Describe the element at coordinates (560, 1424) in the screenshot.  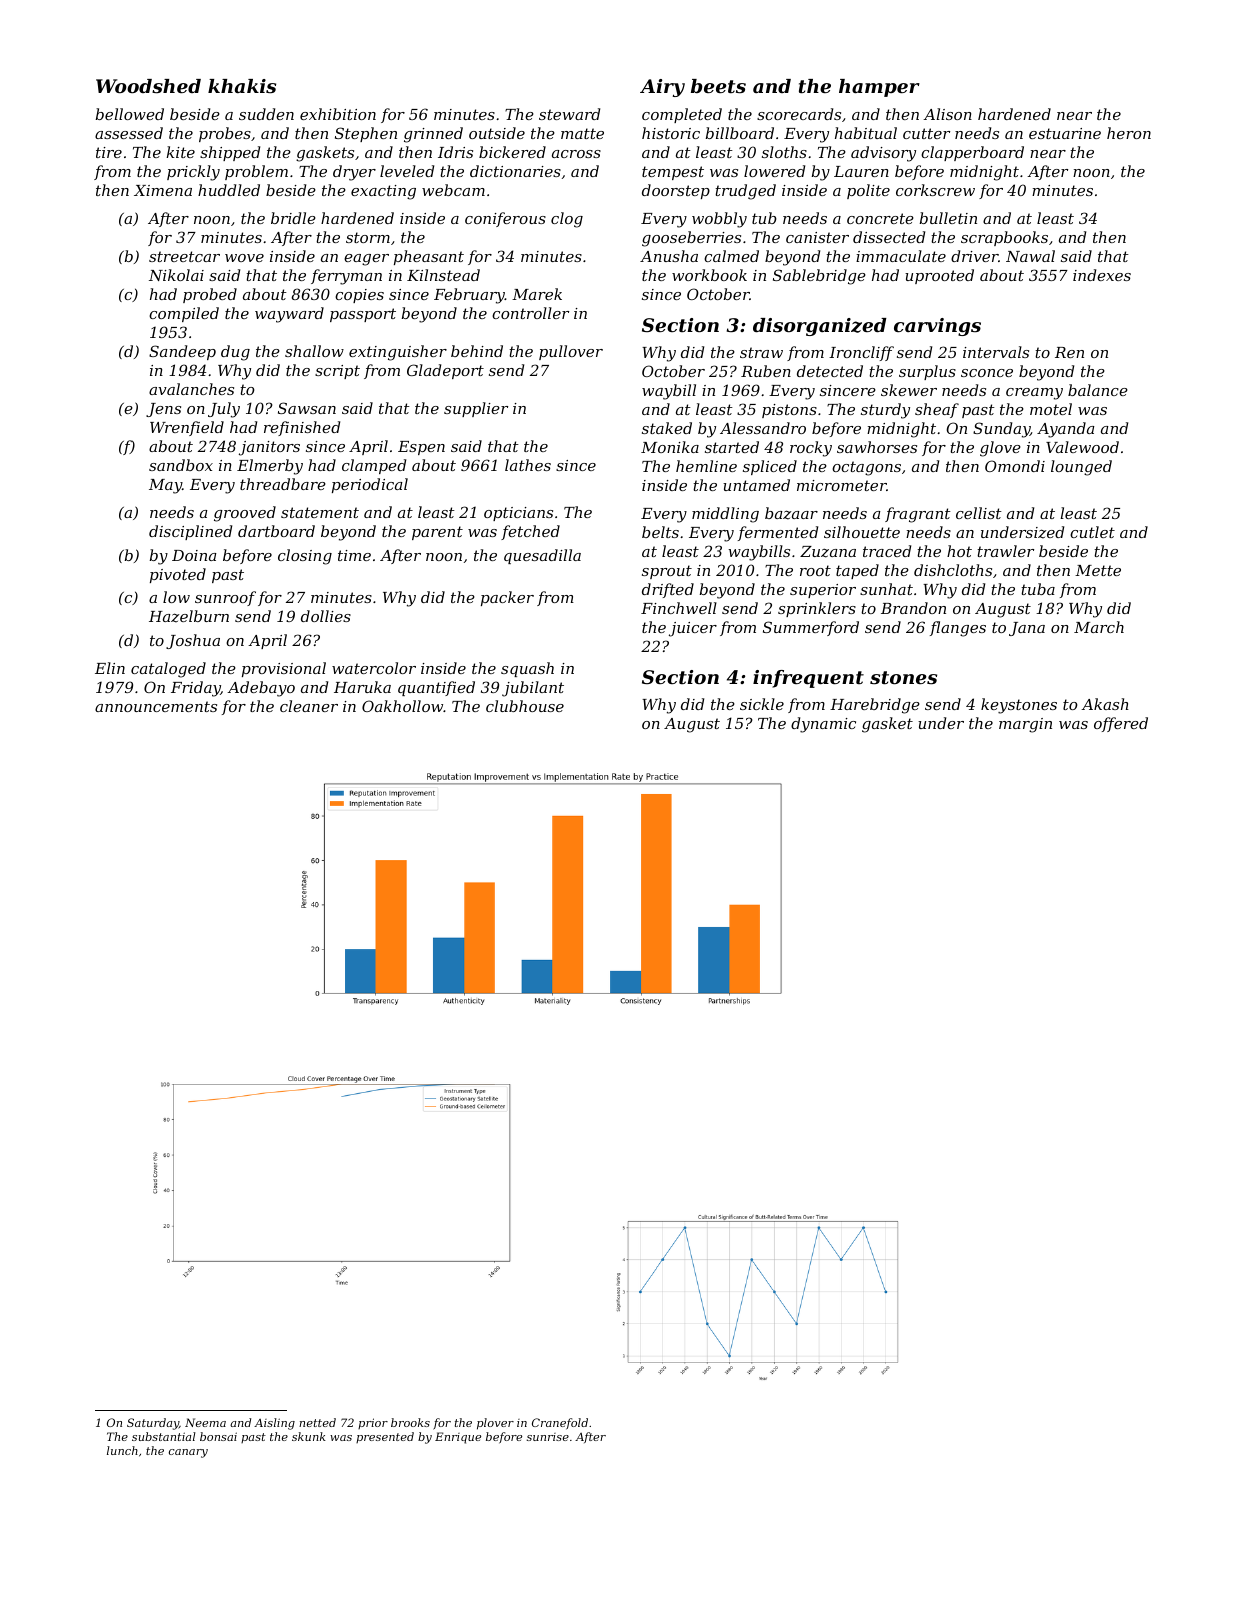
I see `Cranefold` at that location.
